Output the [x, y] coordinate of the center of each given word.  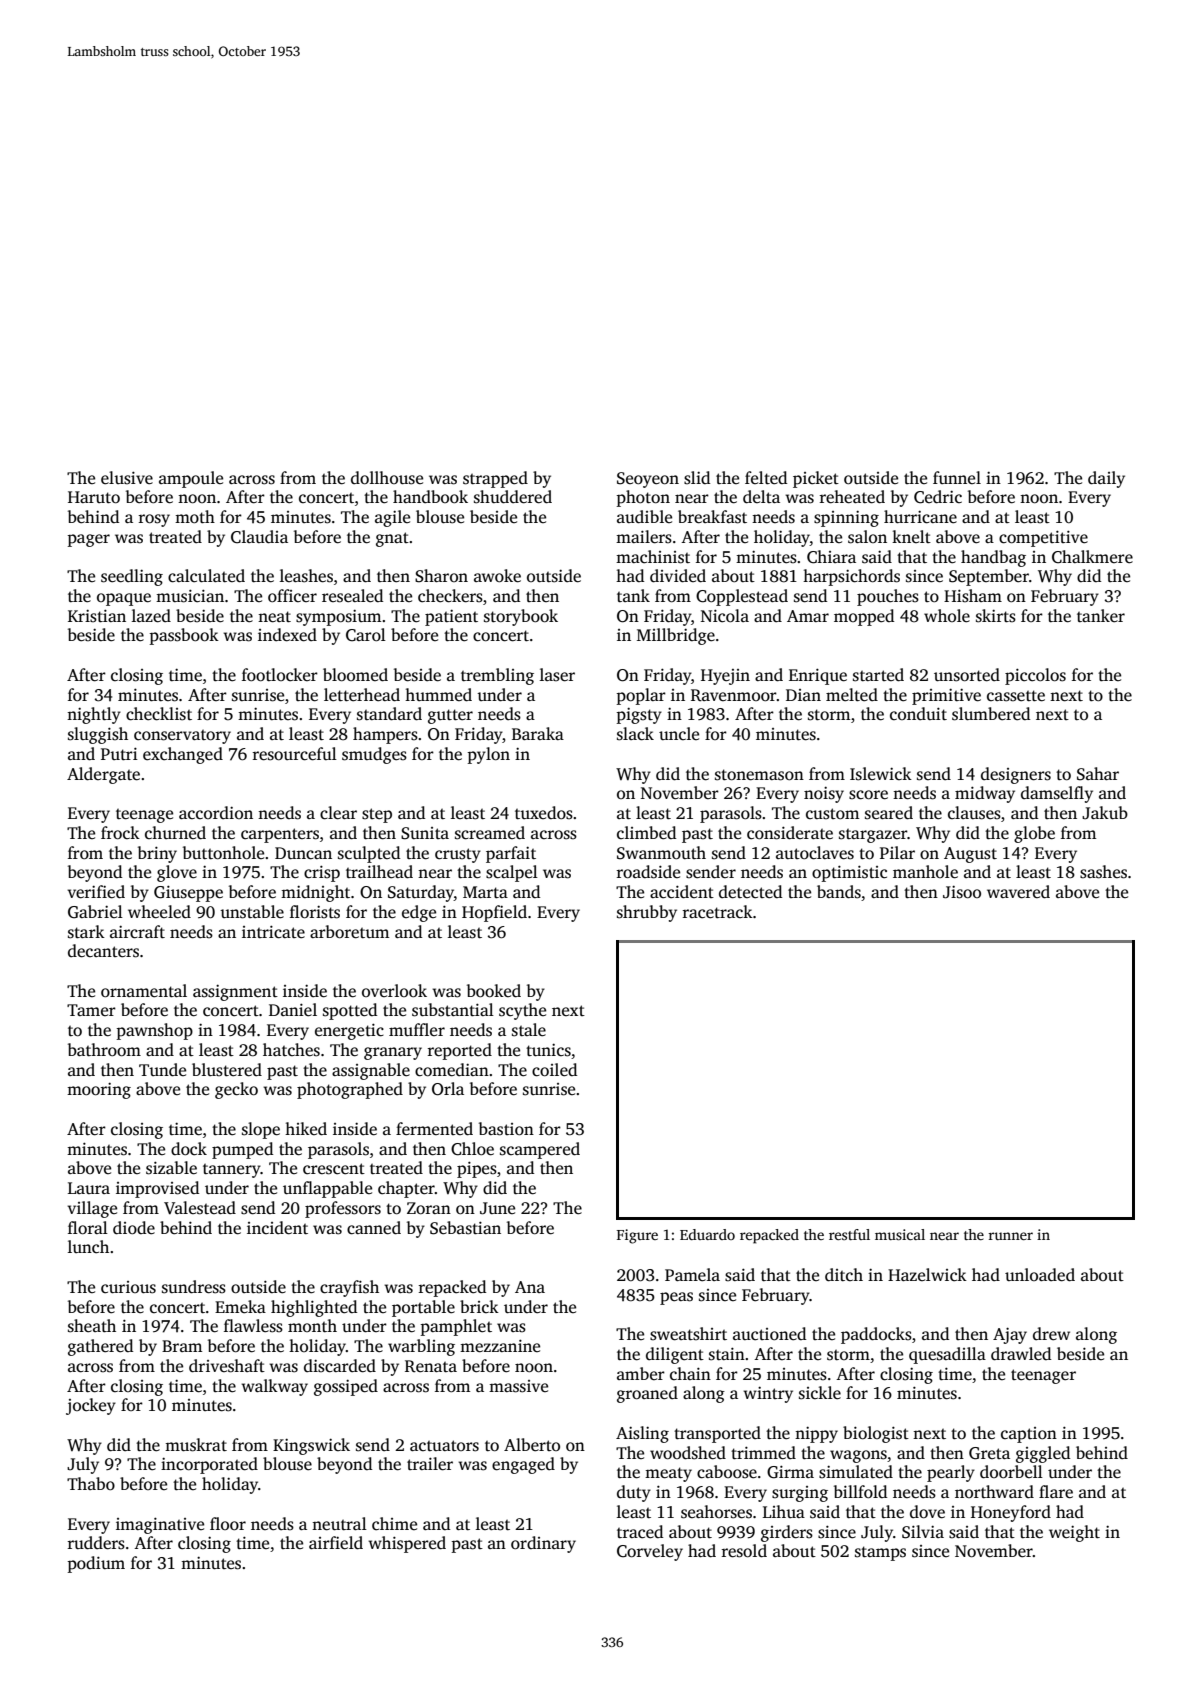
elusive [127, 478]
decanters [103, 951]
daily [1106, 479]
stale [529, 1030]
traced [640, 1532]
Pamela [692, 1275]
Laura [89, 1188]
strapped [495, 479]
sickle [820, 1393]
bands [839, 892]
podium [96, 1564]
